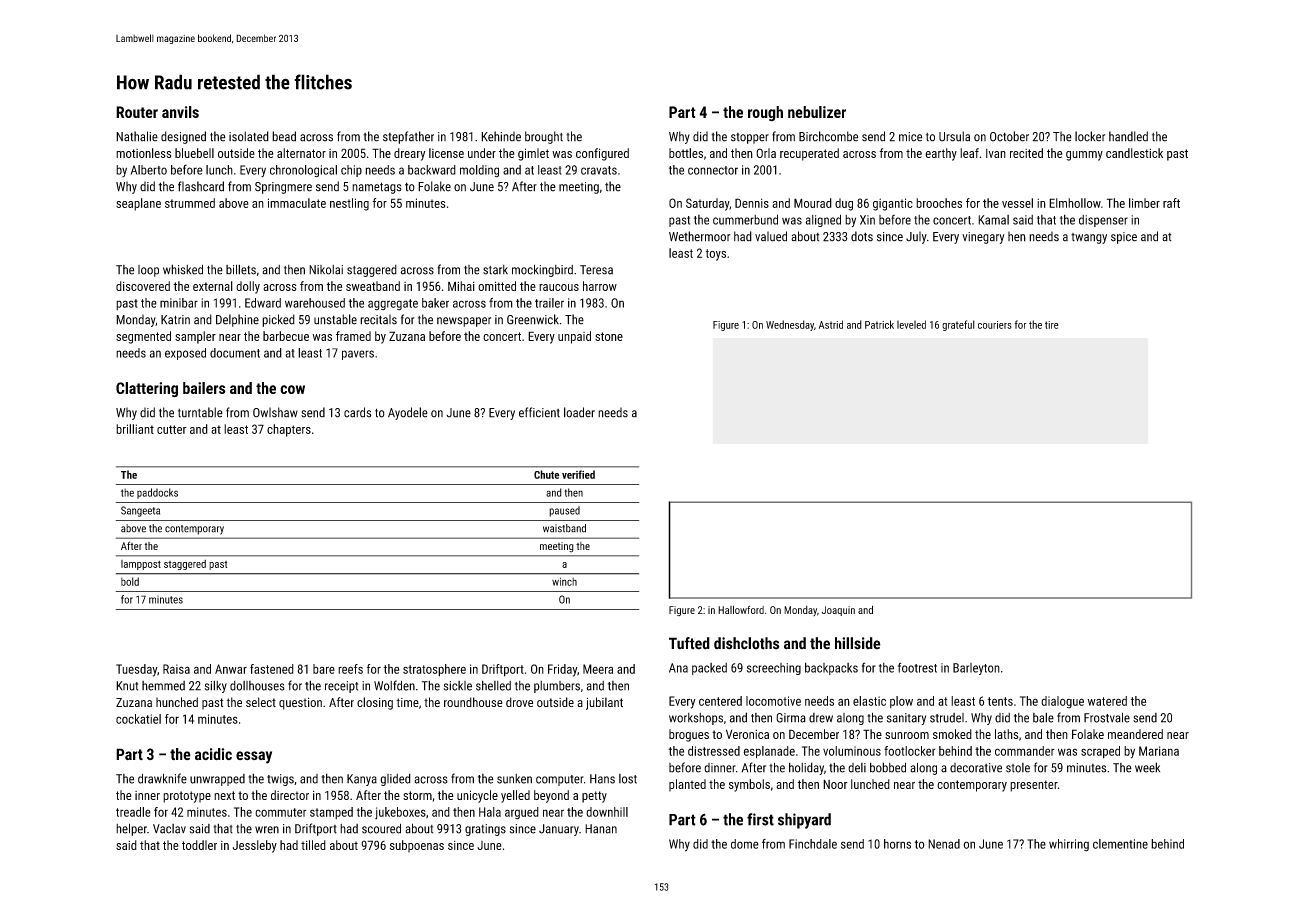 This screenshot has height=924, width=1308. Describe the element at coordinates (473, 702) in the screenshot. I see `roundhouse` at that location.
